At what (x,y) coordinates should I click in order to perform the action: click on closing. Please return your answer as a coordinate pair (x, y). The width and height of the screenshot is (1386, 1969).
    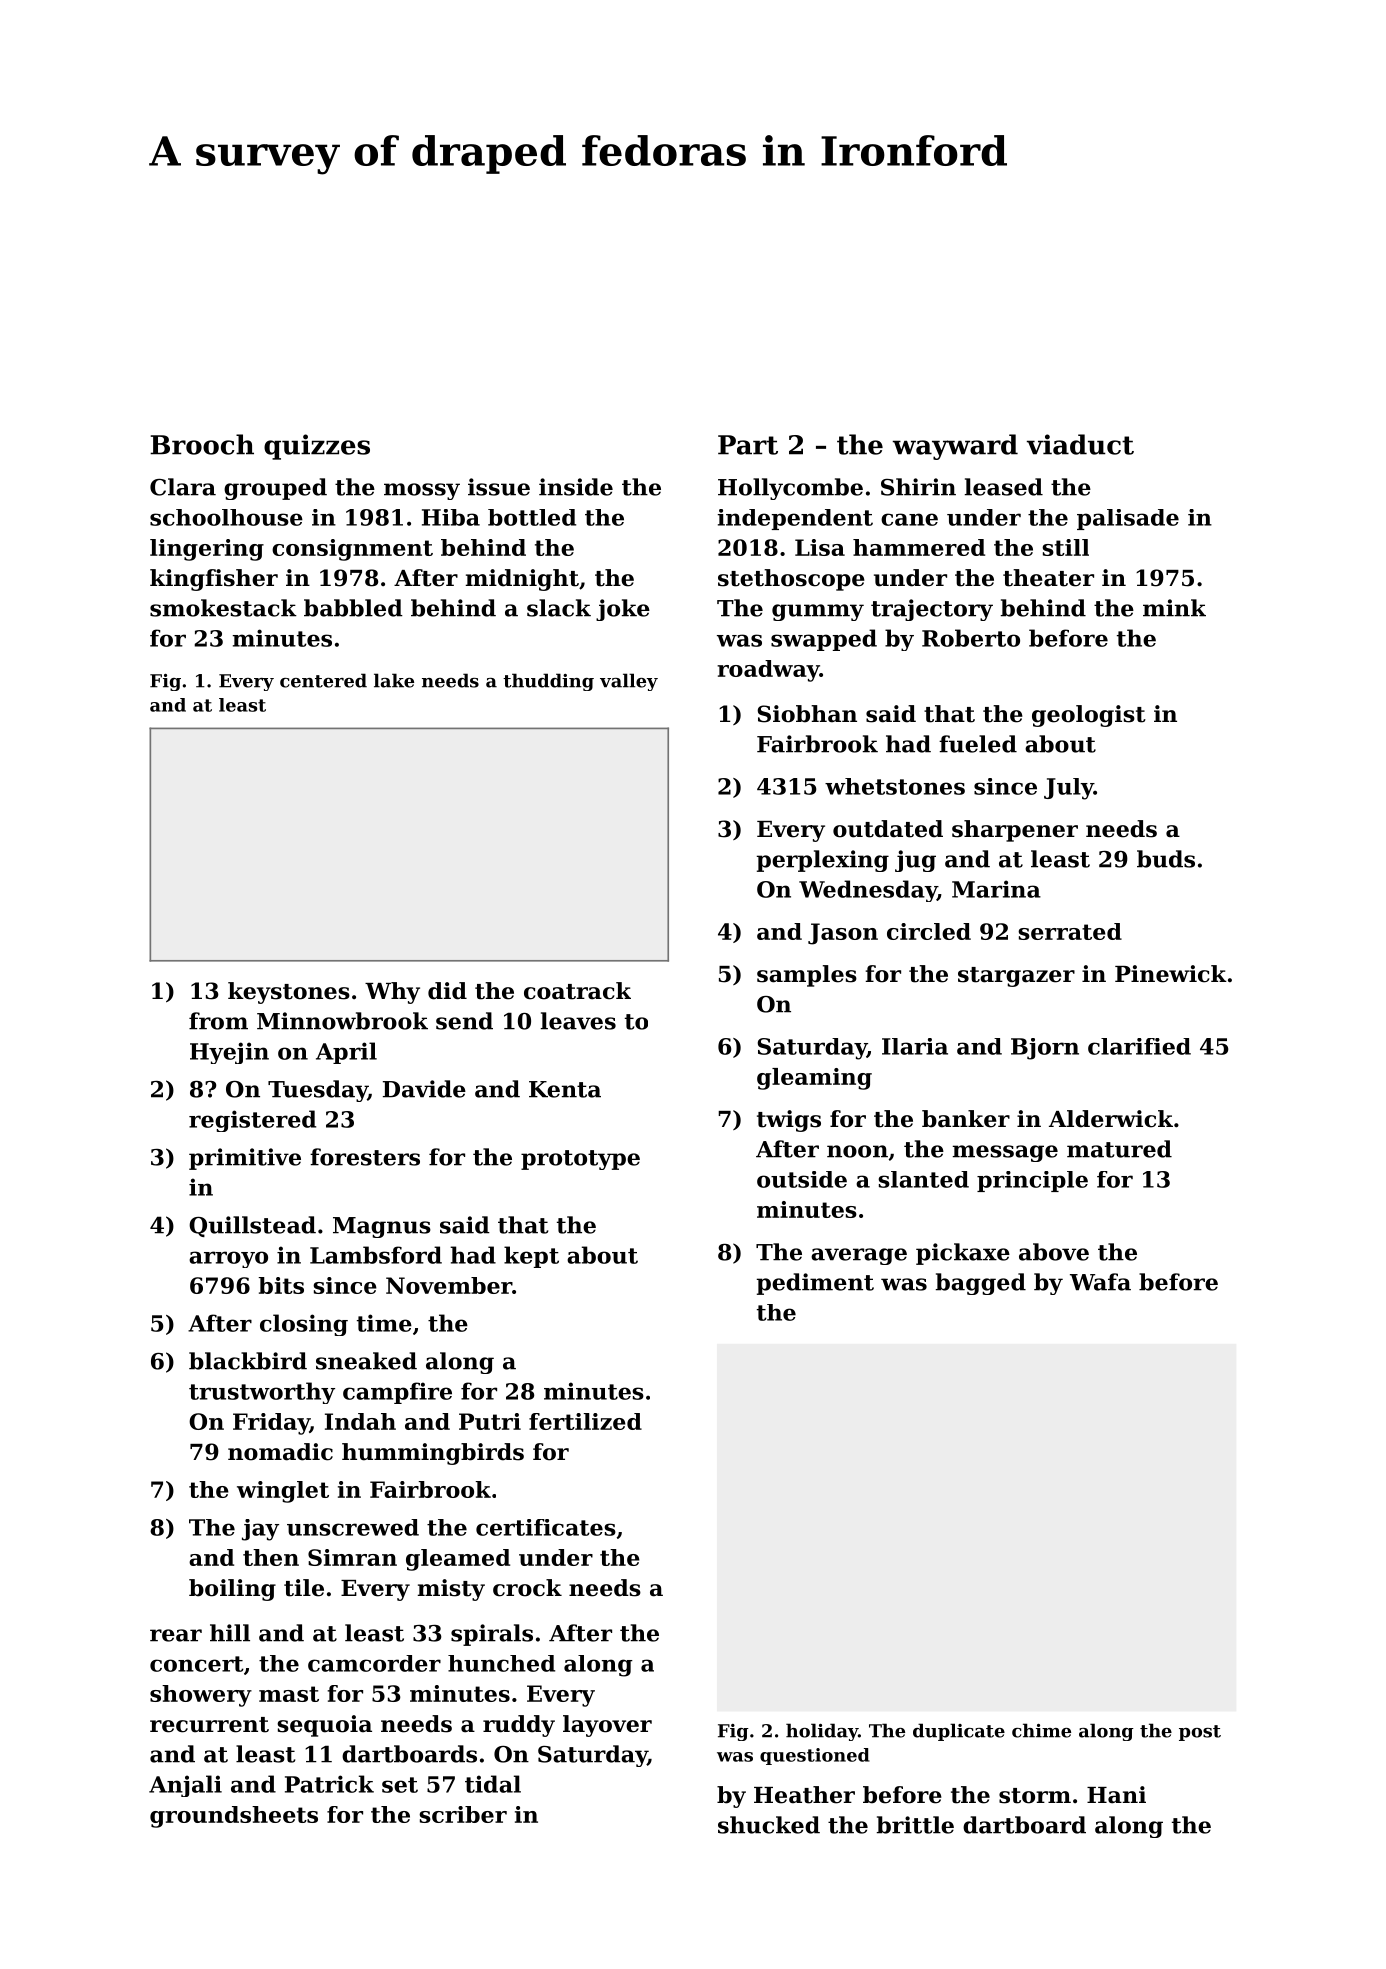
    Looking at the image, I should click on (304, 1325).
